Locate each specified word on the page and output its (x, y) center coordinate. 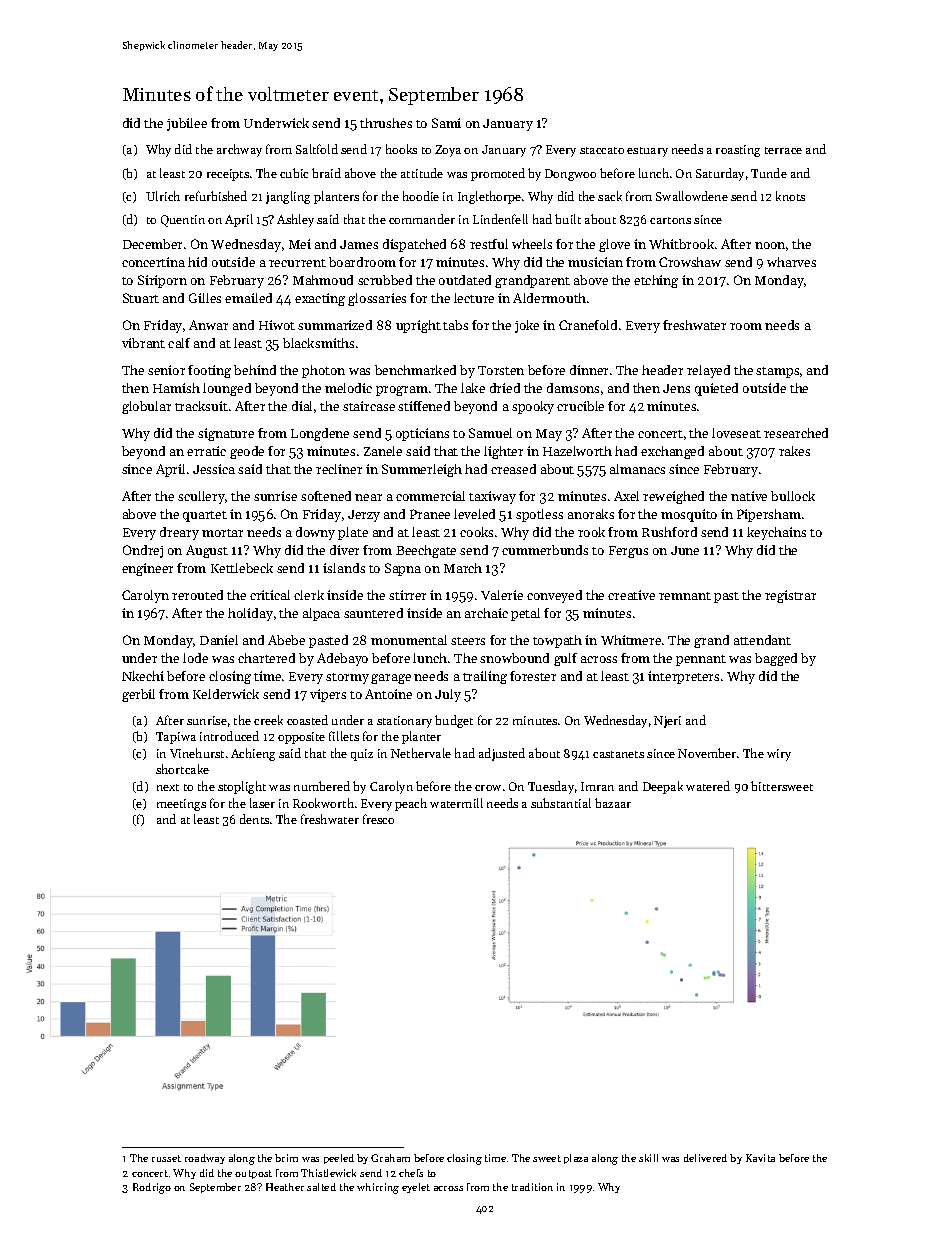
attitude (422, 173)
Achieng (253, 754)
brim (286, 1158)
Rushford (669, 532)
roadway (205, 1159)
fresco (378, 819)
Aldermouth (549, 298)
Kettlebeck (242, 568)
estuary (647, 152)
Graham (390, 1158)
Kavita (760, 1158)
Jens (676, 388)
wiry (779, 755)
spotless (539, 515)
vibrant (143, 343)
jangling (288, 197)
